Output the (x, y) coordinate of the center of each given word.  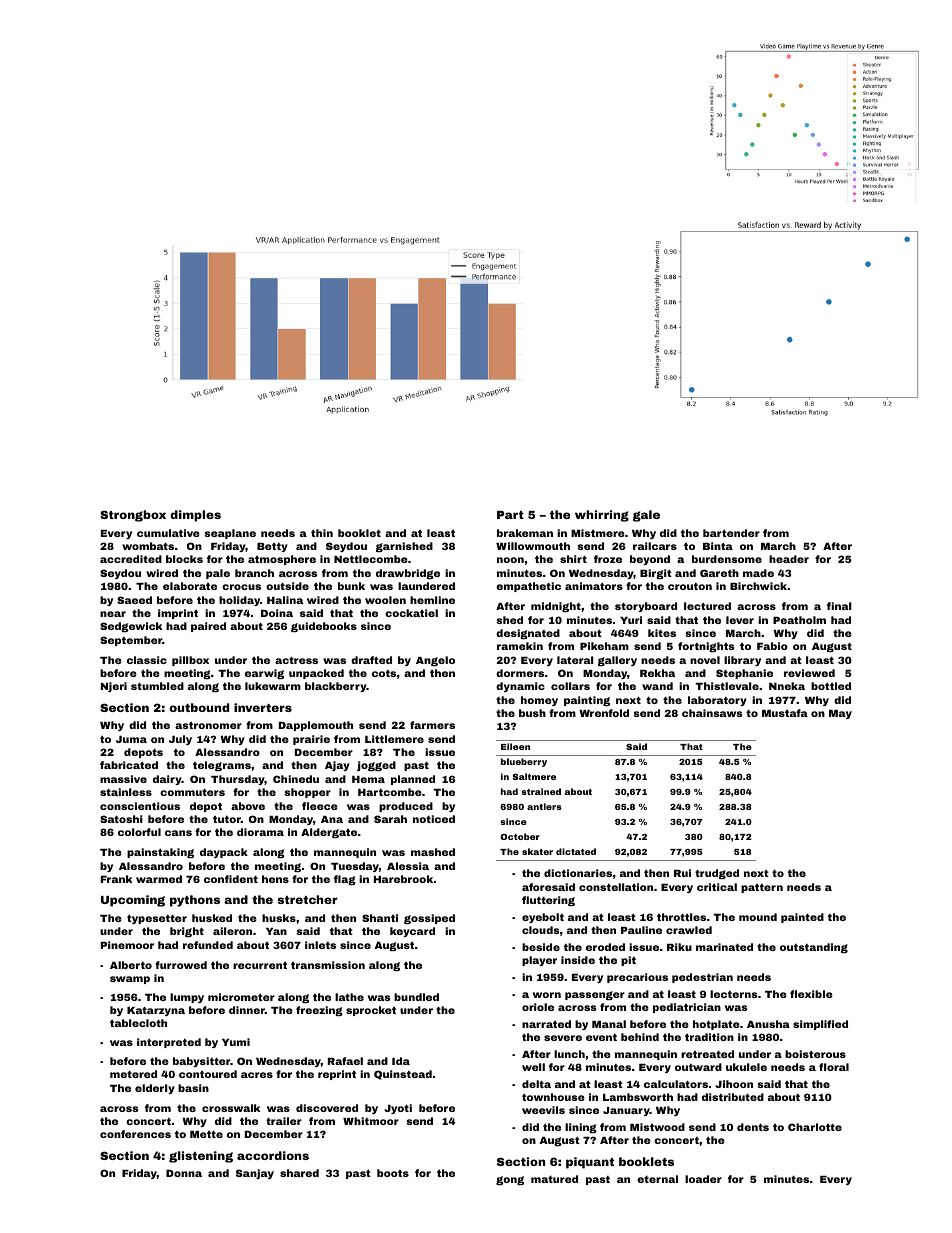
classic (147, 660)
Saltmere (534, 776)
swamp (130, 980)
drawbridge (408, 574)
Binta (718, 546)
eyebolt (543, 918)
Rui (682, 873)
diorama (260, 832)
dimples (195, 516)
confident (231, 879)
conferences (135, 1134)
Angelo (435, 661)
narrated (546, 1024)
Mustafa (785, 713)
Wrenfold (604, 713)
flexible (811, 994)
